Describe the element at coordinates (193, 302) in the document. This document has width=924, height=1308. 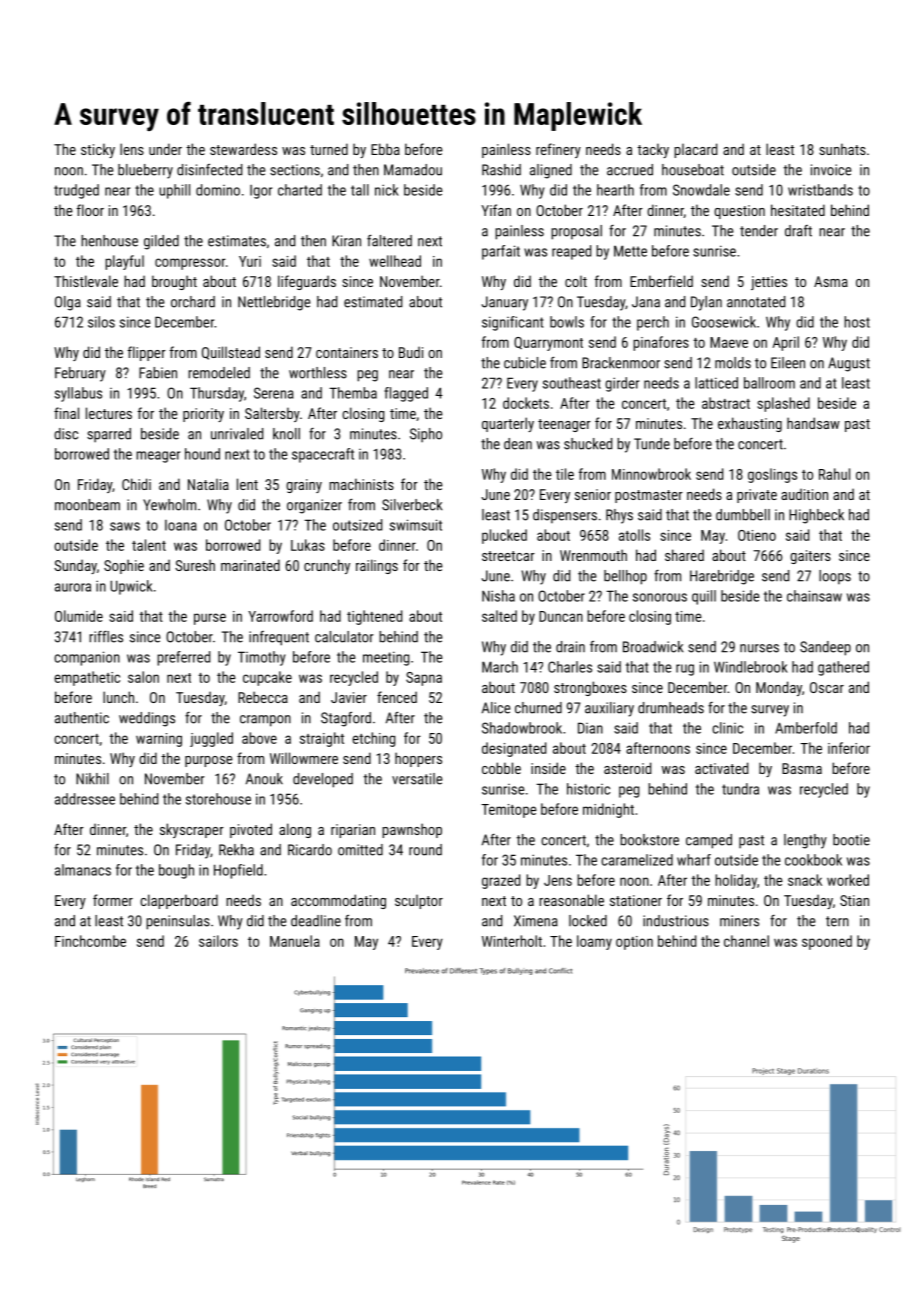
I see `orchard` at that location.
